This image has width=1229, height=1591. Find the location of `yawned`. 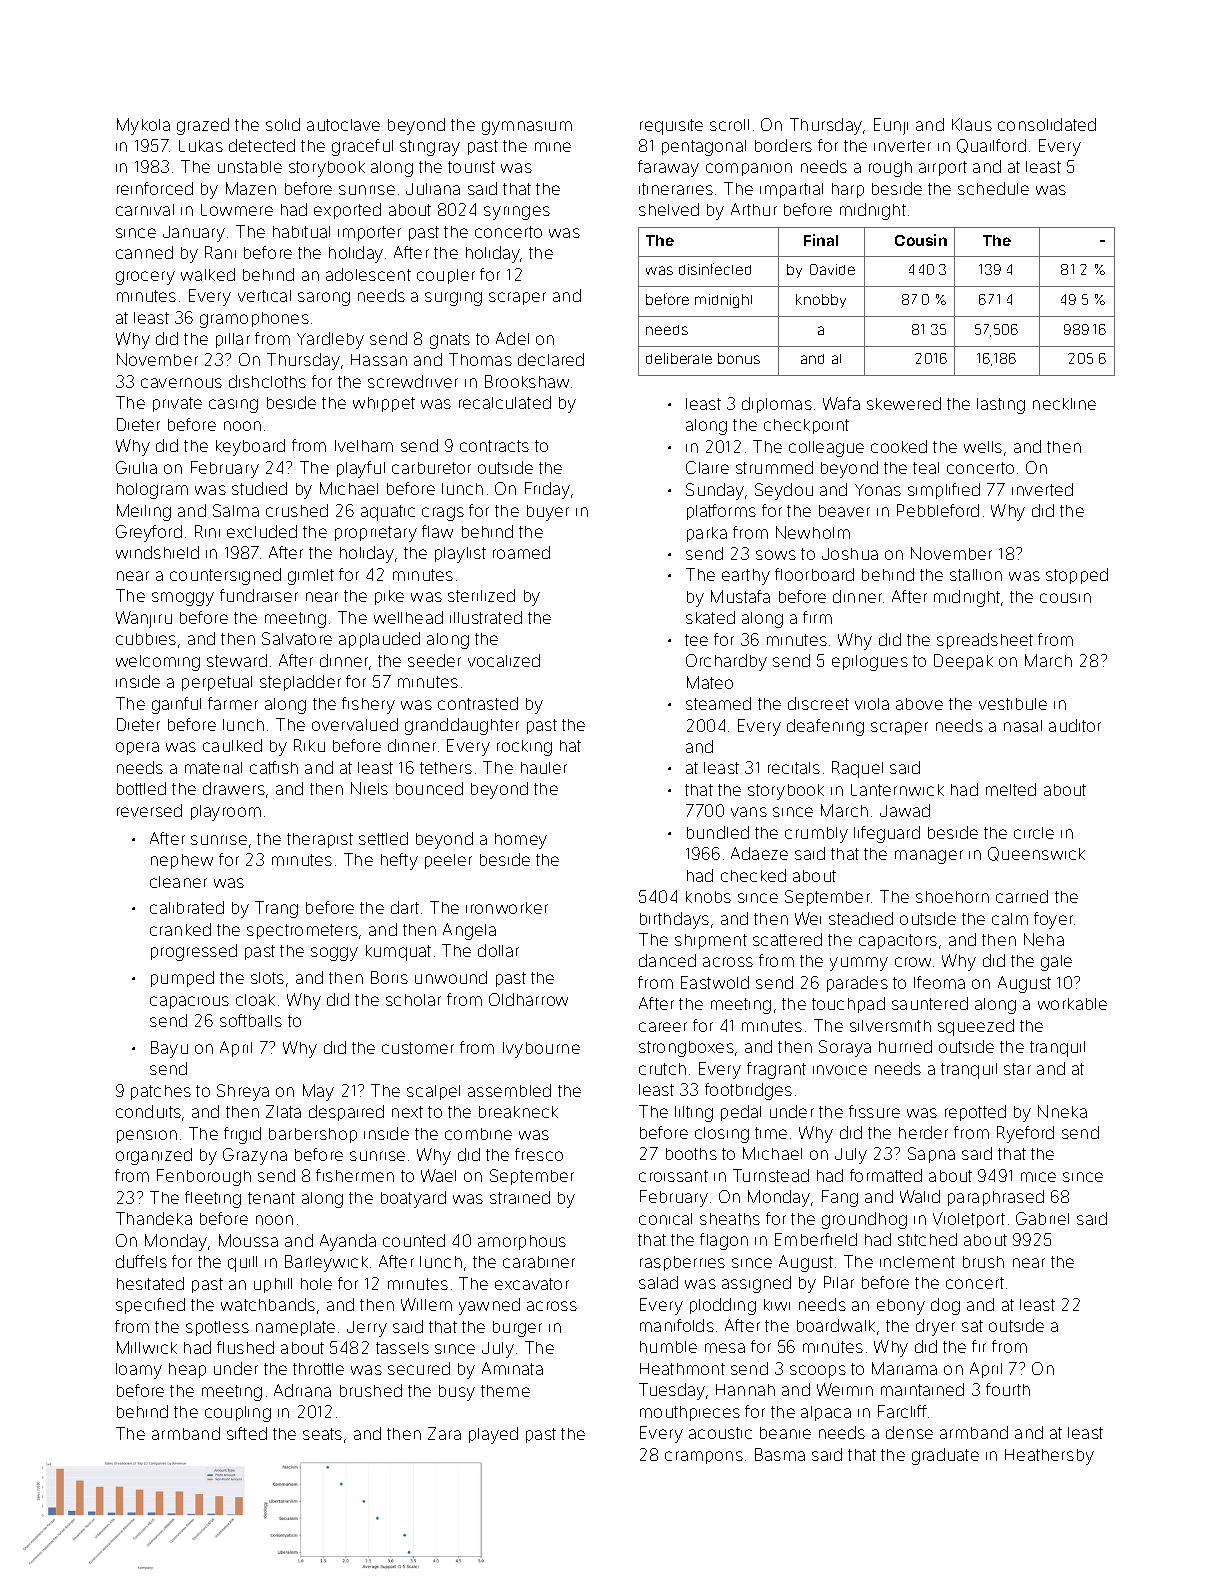

yawned is located at coordinates (489, 1306).
